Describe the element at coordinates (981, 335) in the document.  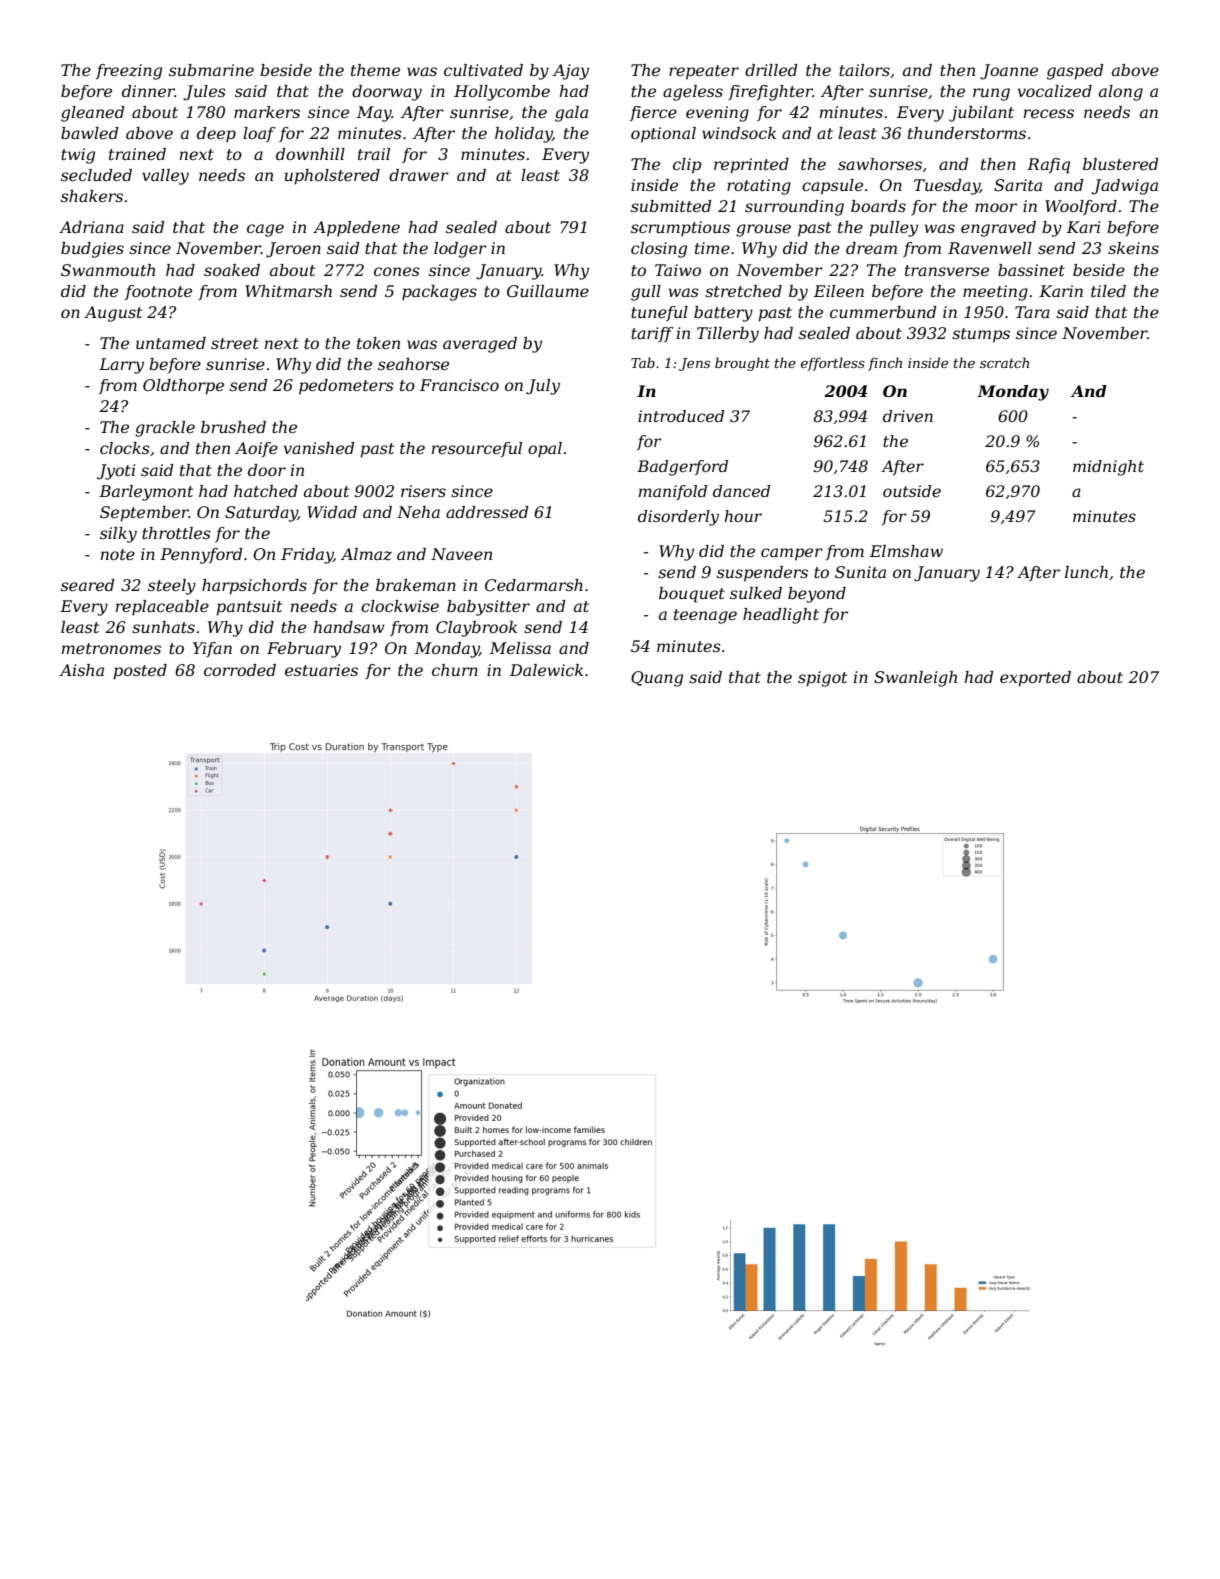
I see `stumps` at that location.
